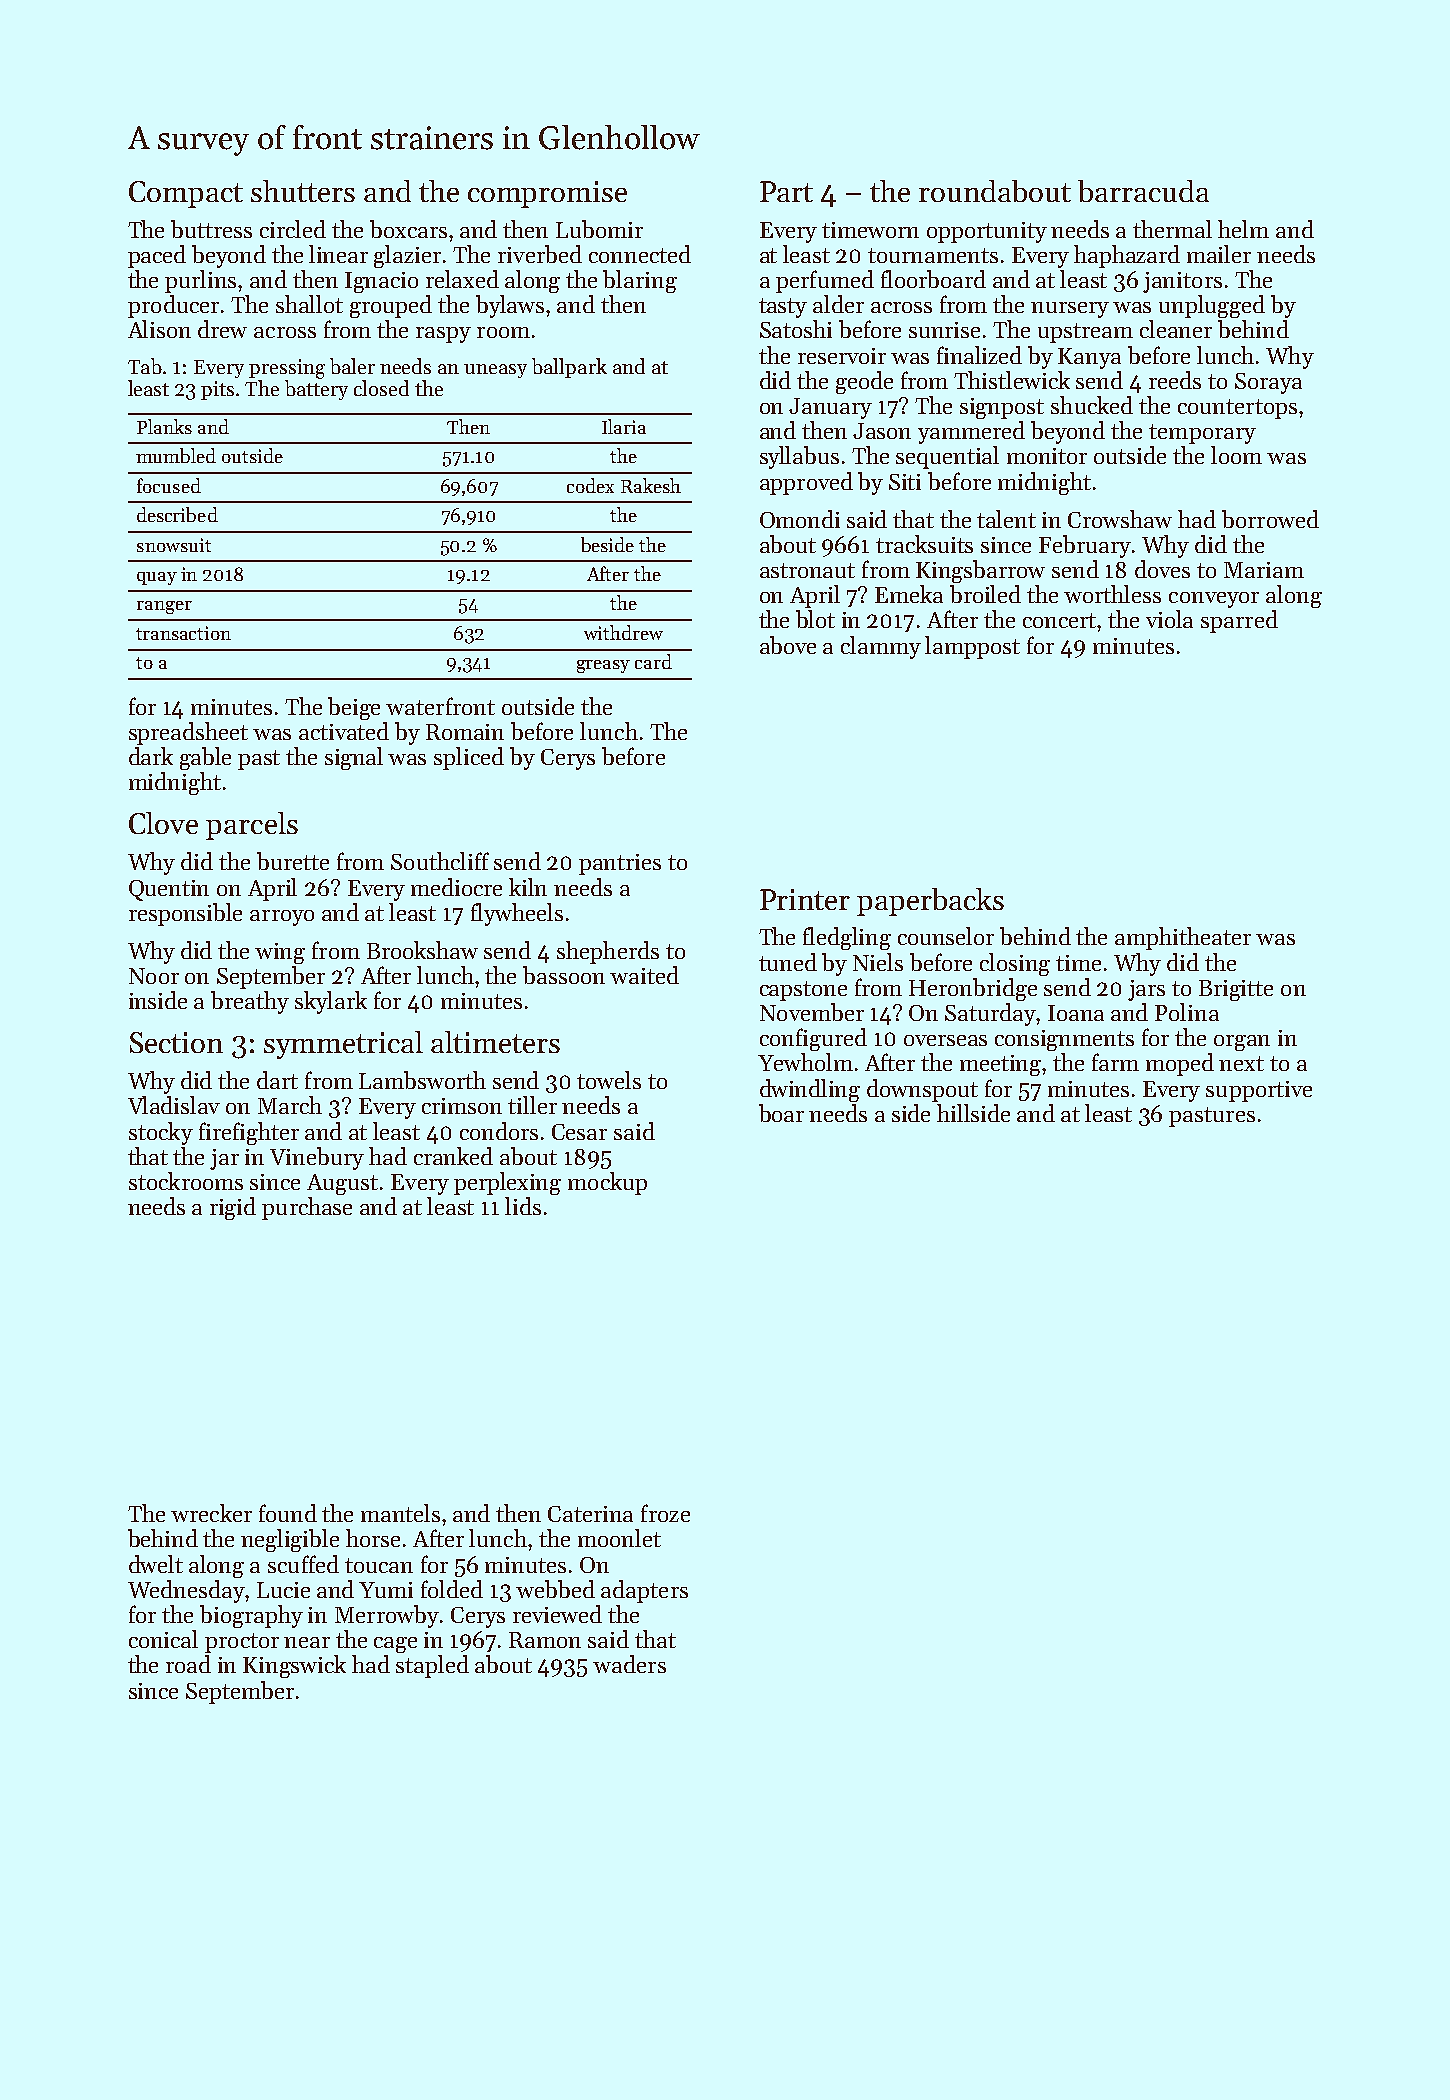 This image has height=2100, width=1450. I want to click on purlins, so click(200, 281).
